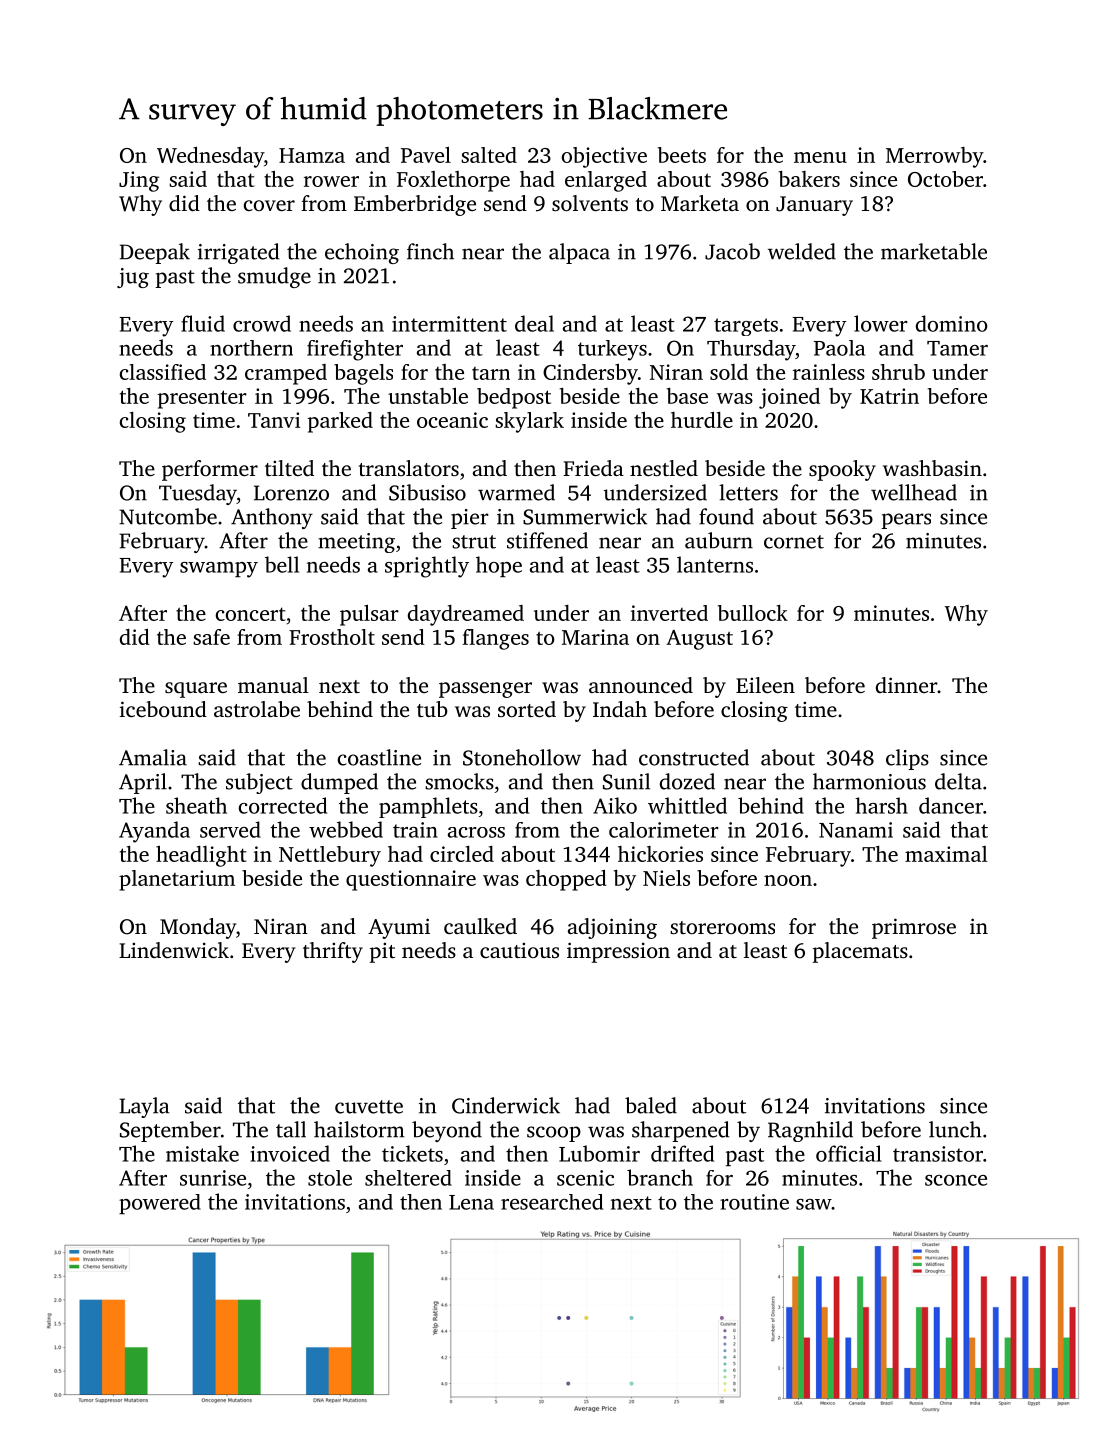  What do you see at coordinates (213, 1178) in the document?
I see `sunrise` at bounding box center [213, 1178].
